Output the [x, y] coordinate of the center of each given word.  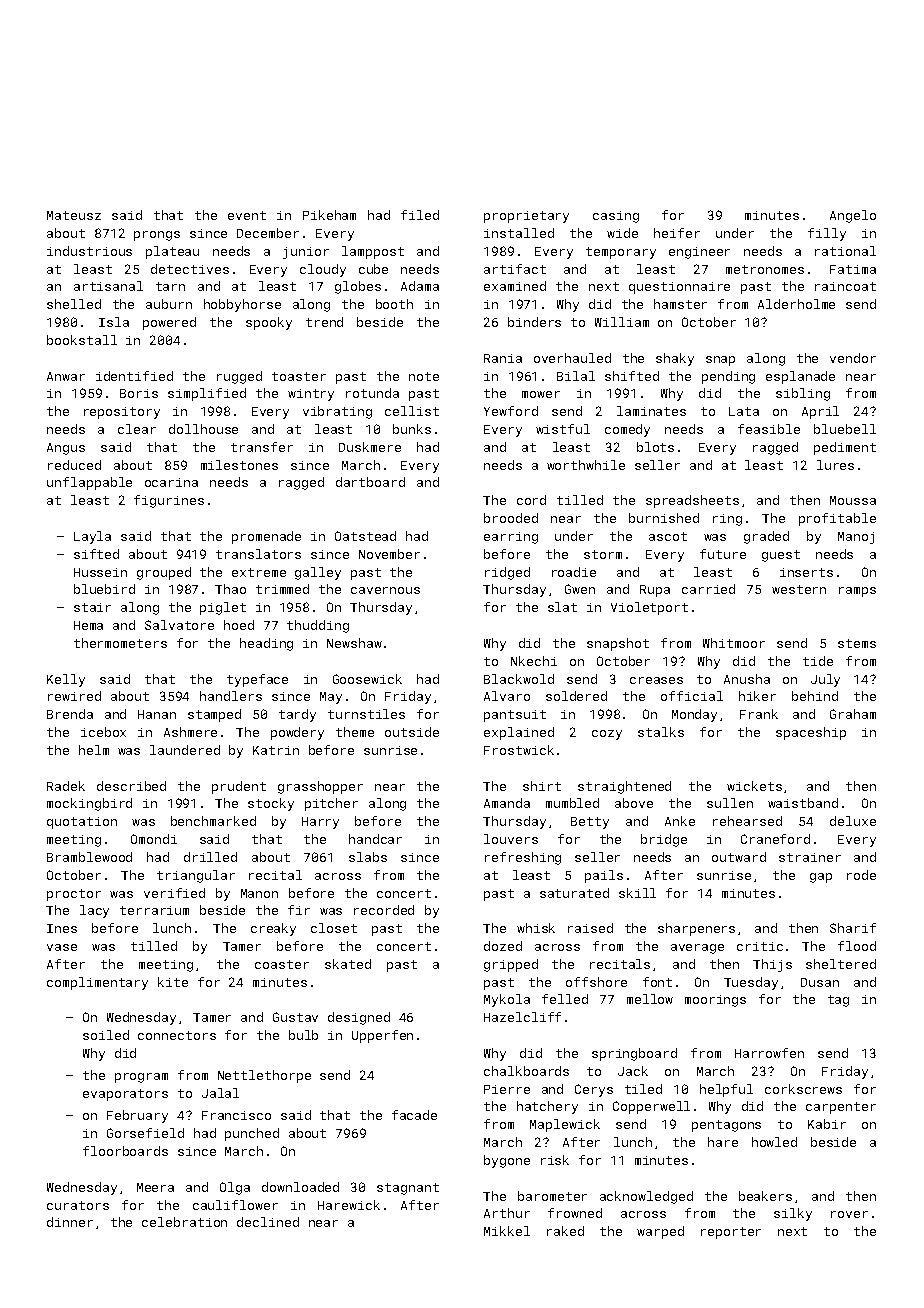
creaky [273, 929]
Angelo [853, 216]
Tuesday [751, 983]
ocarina [171, 482]
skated [348, 964]
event [247, 215]
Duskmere [370, 447]
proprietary [526, 217]
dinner [70, 1222]
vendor [853, 358]
